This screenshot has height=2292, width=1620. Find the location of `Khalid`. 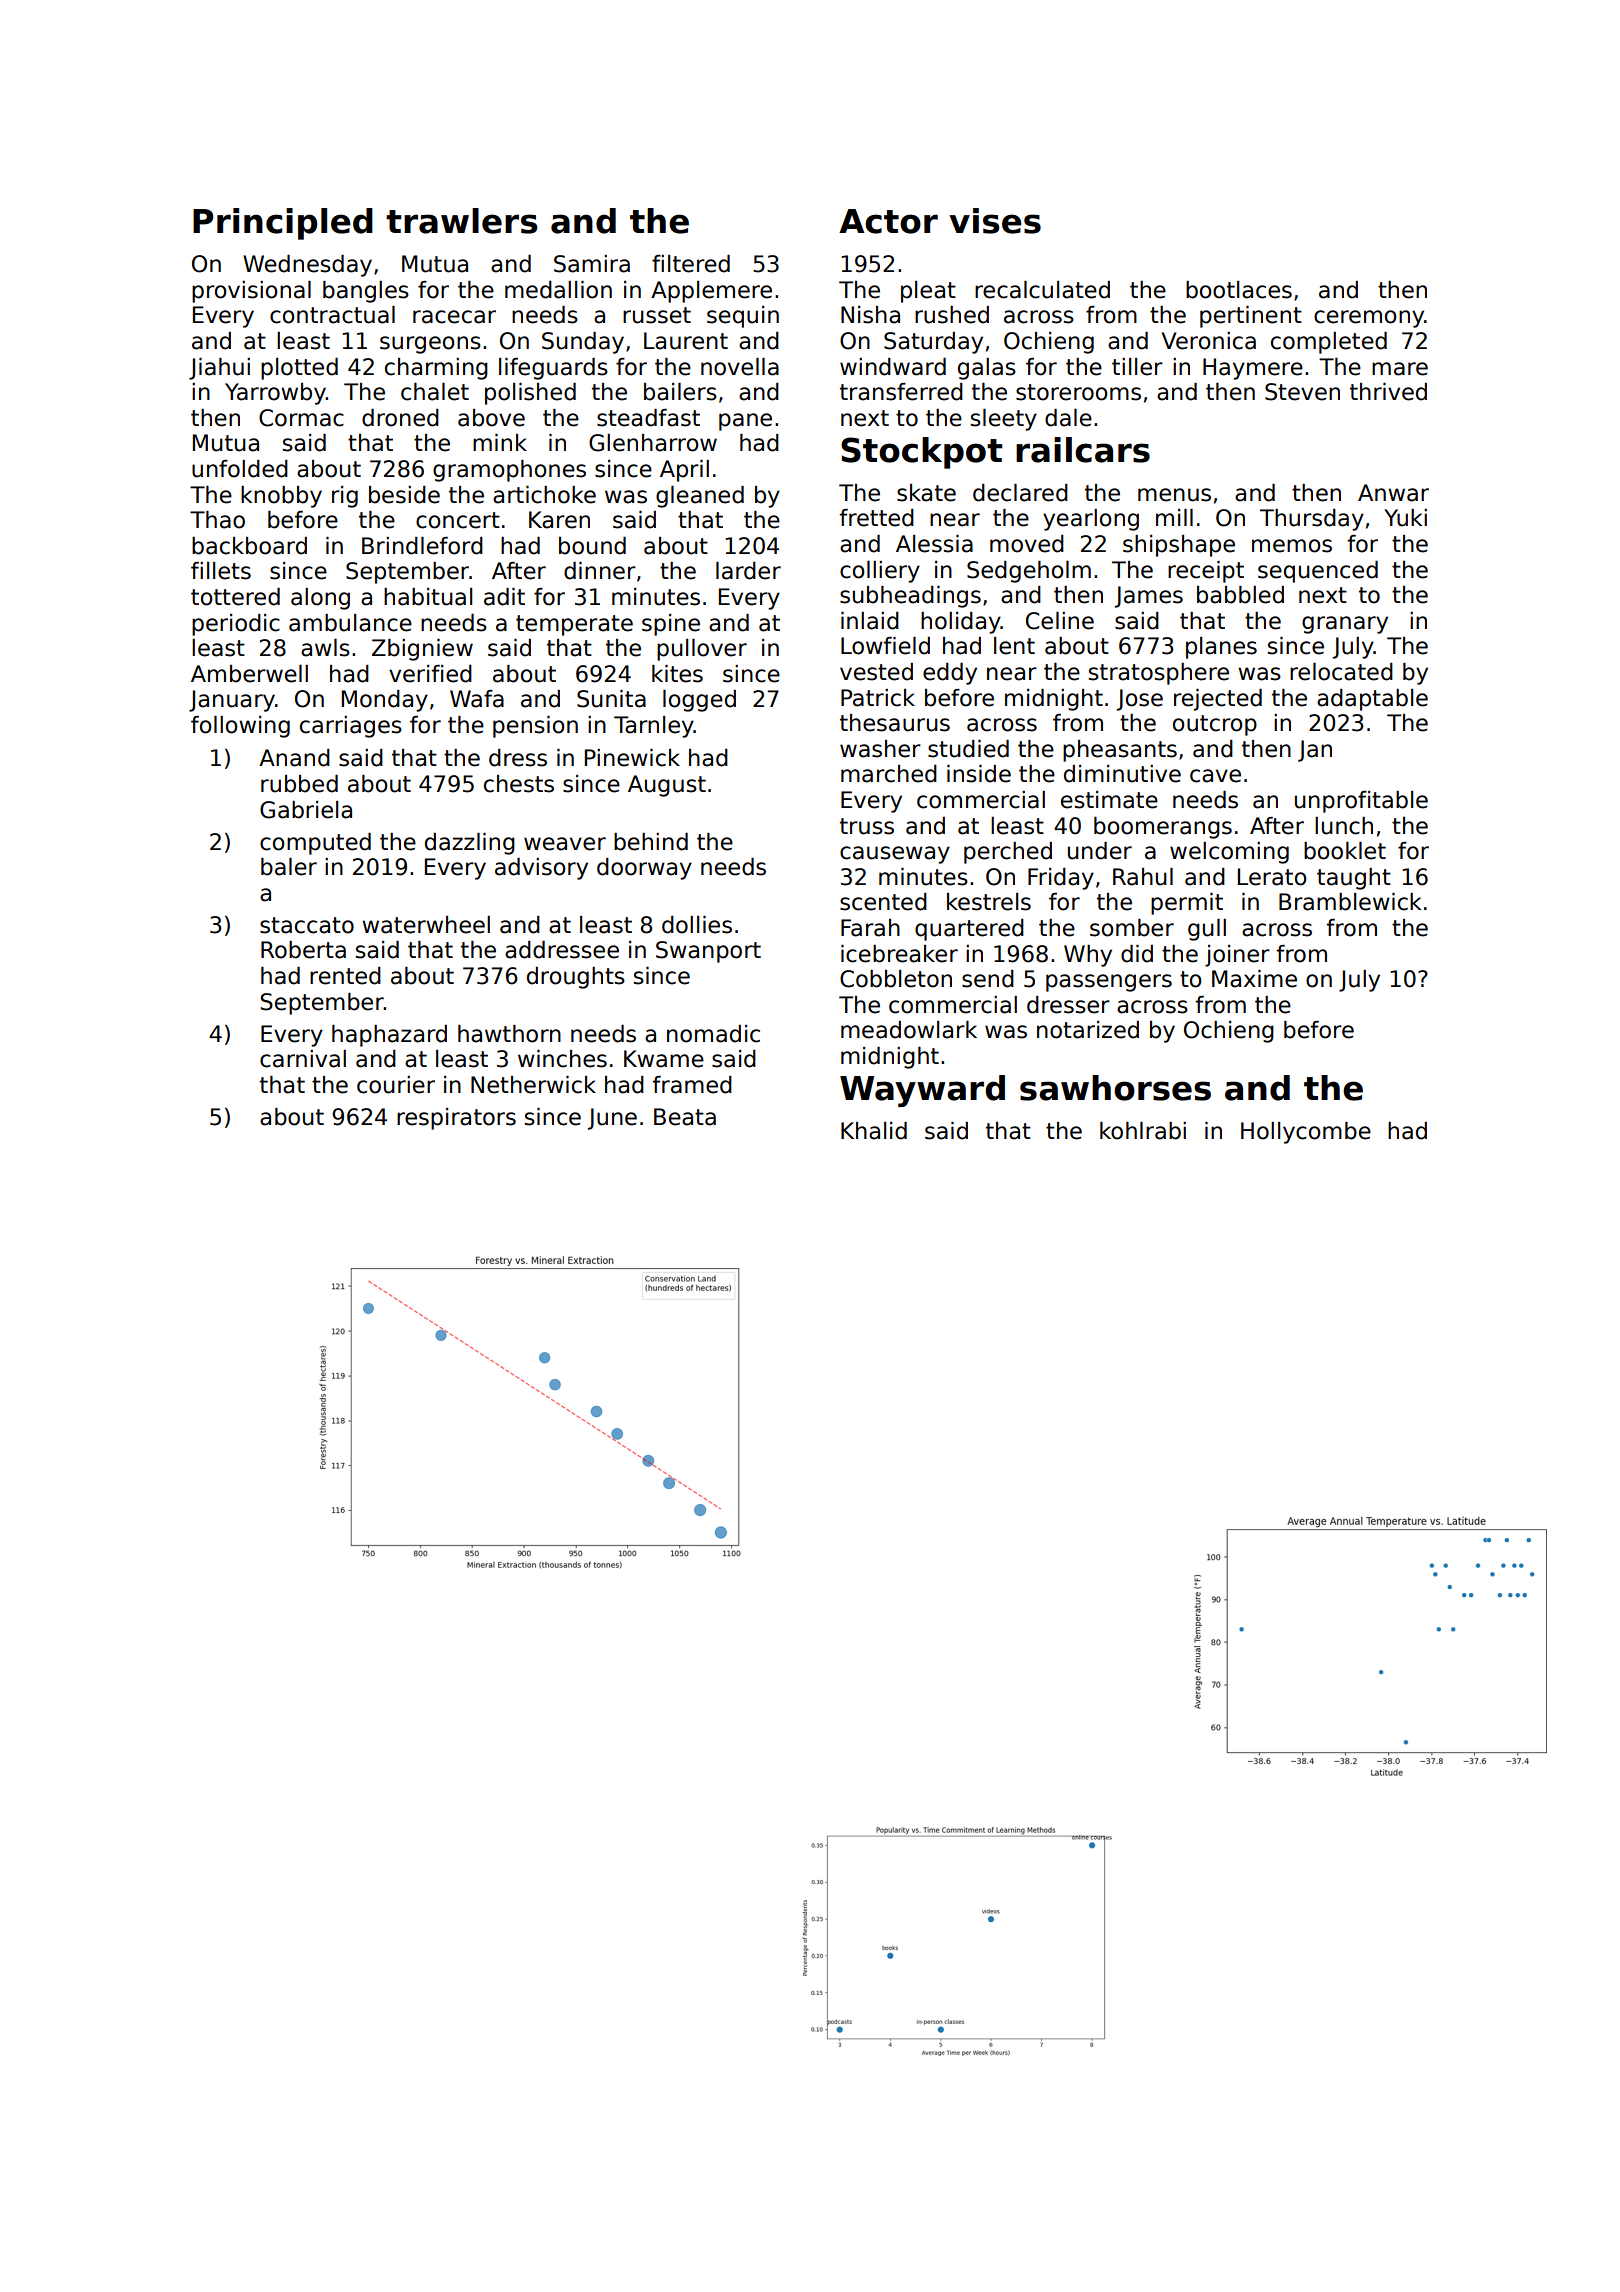

Khalid is located at coordinates (874, 1131).
